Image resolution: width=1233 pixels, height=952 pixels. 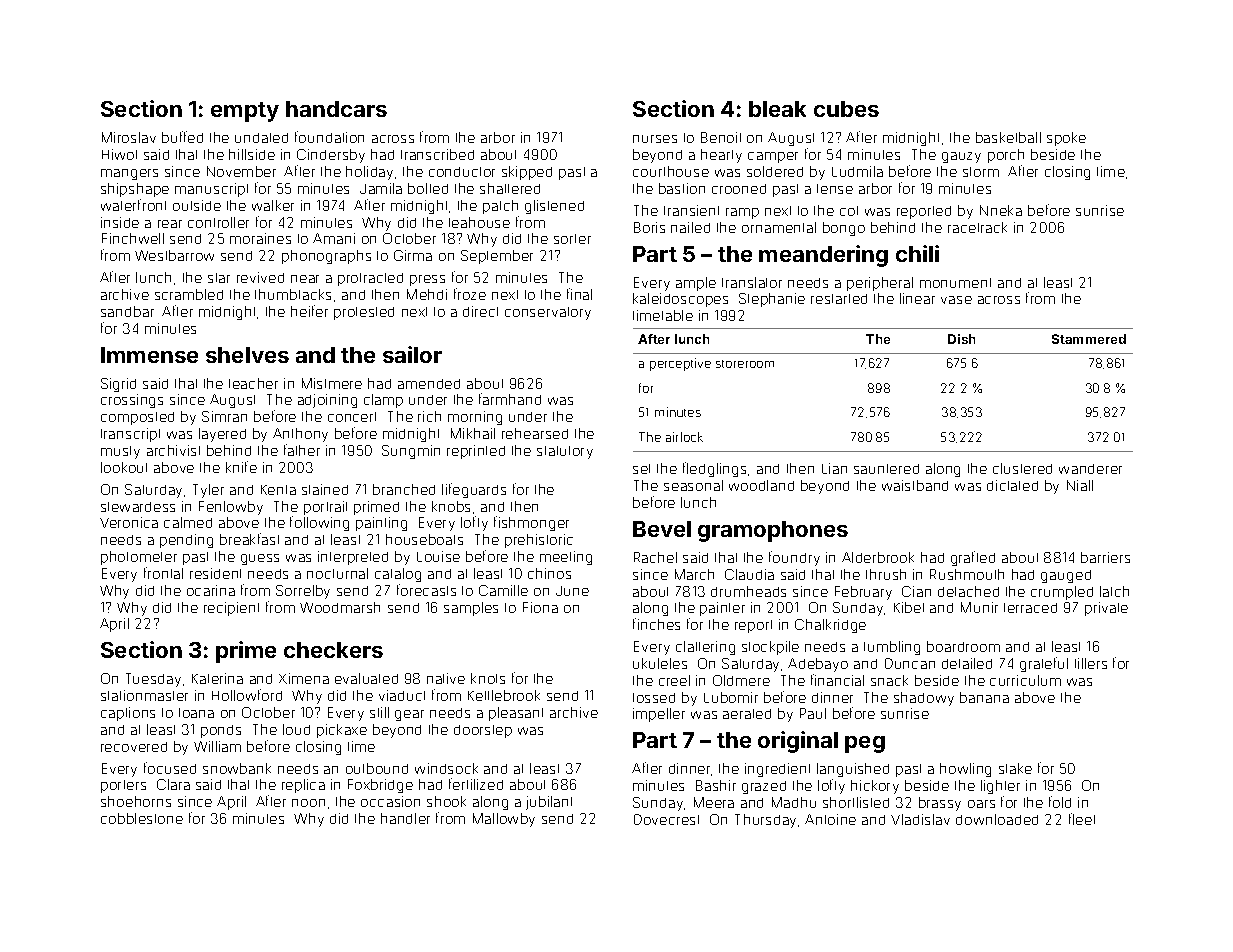 What do you see at coordinates (189, 294) in the image?
I see `scrambled` at bounding box center [189, 294].
